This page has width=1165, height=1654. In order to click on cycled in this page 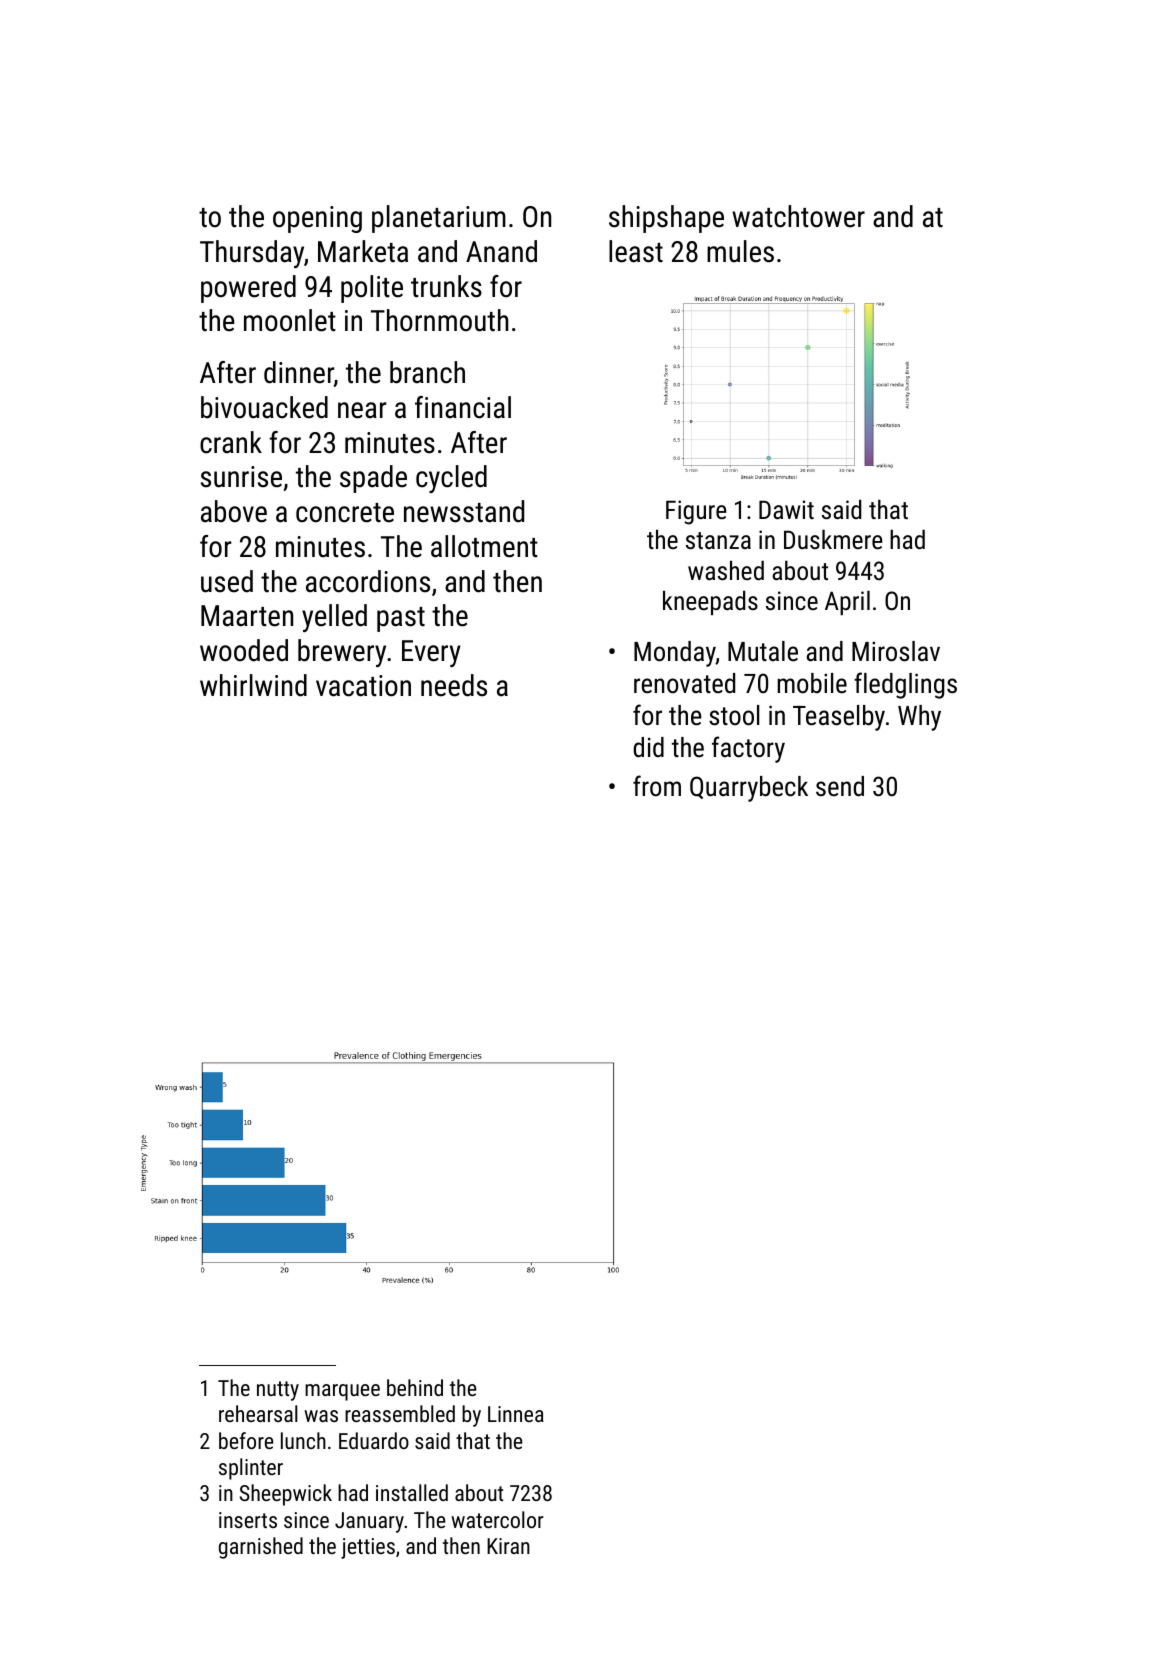, I will do `click(451, 479)`.
